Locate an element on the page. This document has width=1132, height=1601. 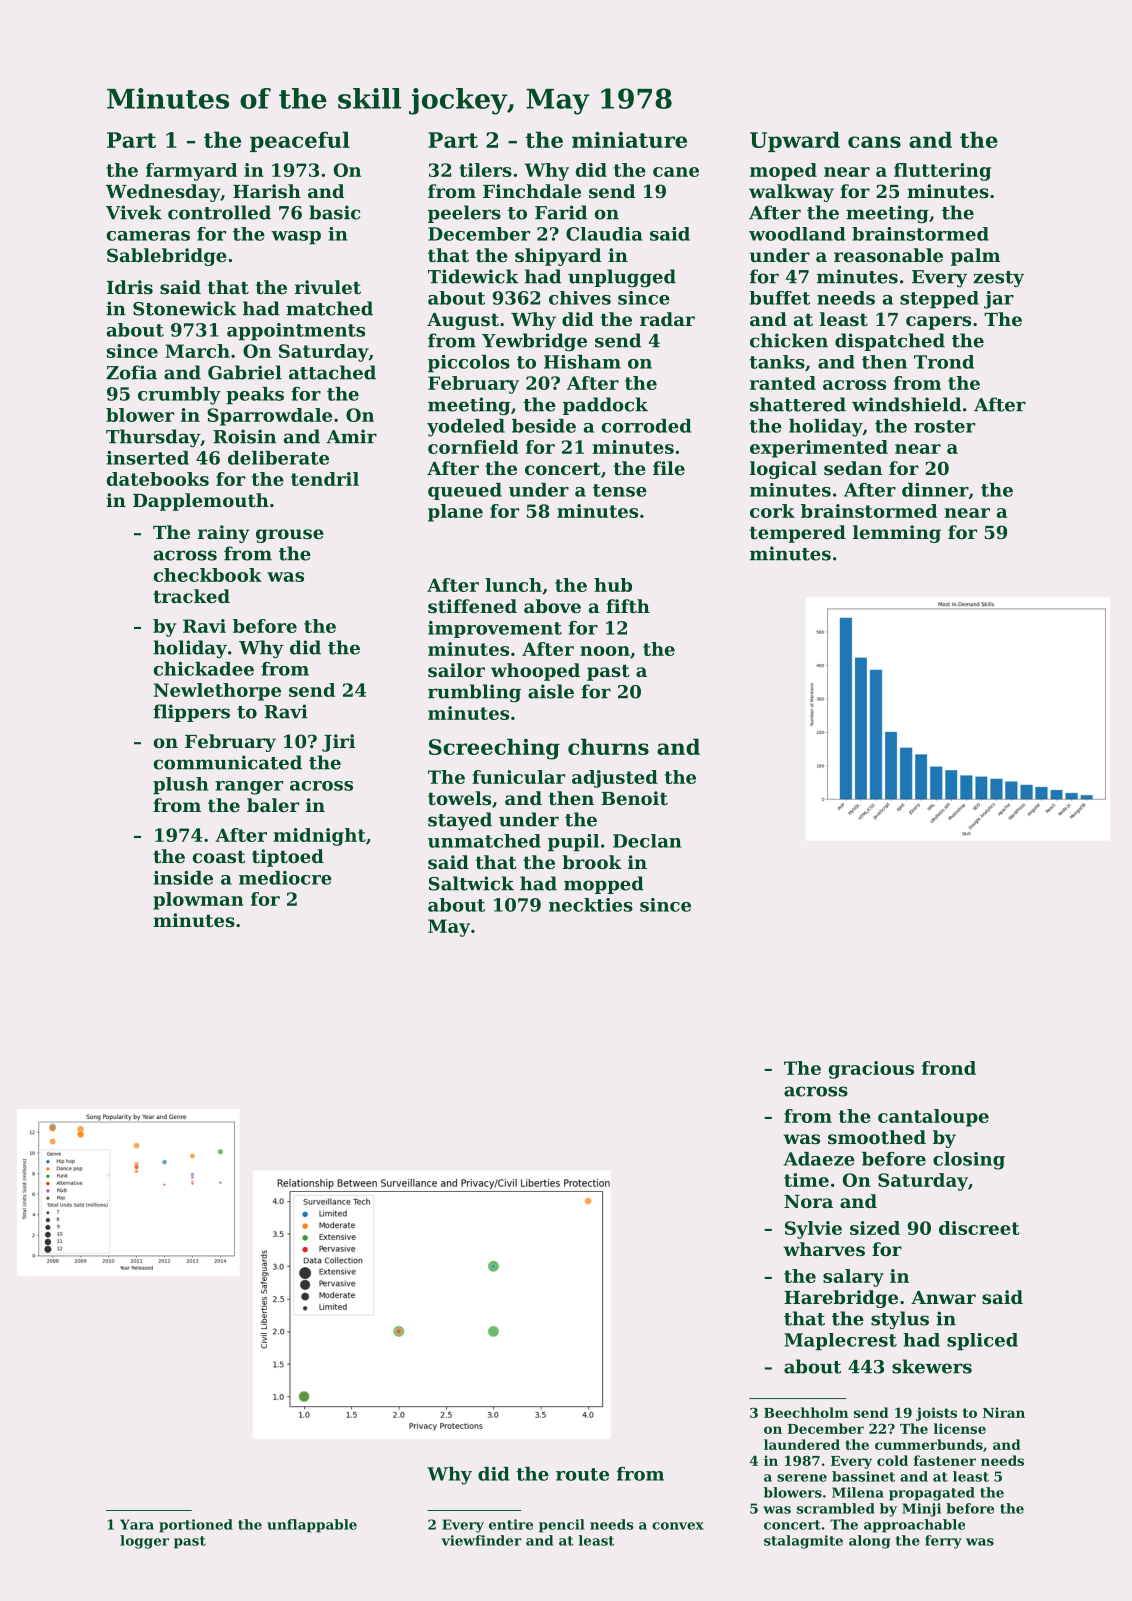
midnight is located at coordinates (319, 837).
